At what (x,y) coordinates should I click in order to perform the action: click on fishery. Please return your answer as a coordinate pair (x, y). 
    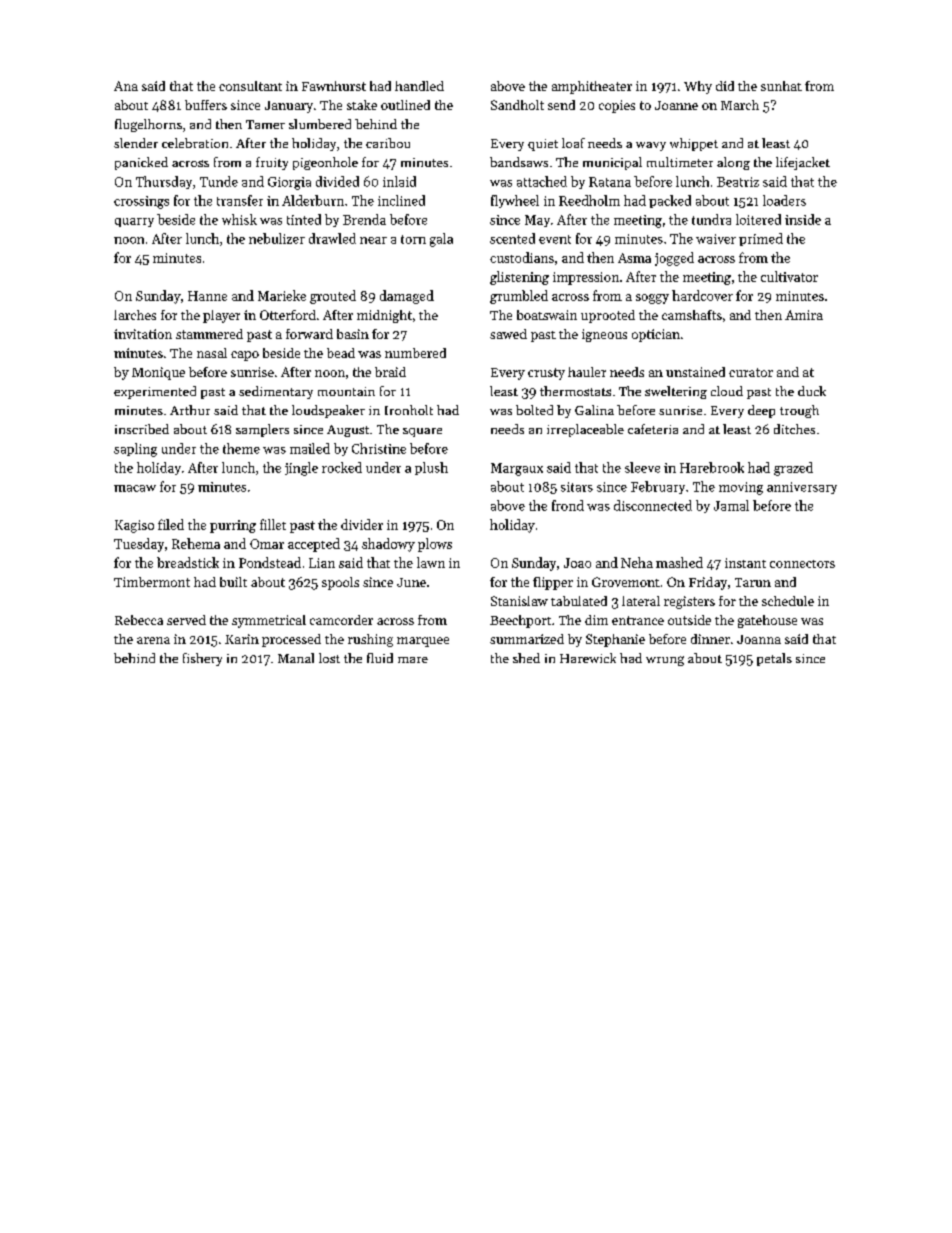
    Looking at the image, I should click on (202, 659).
